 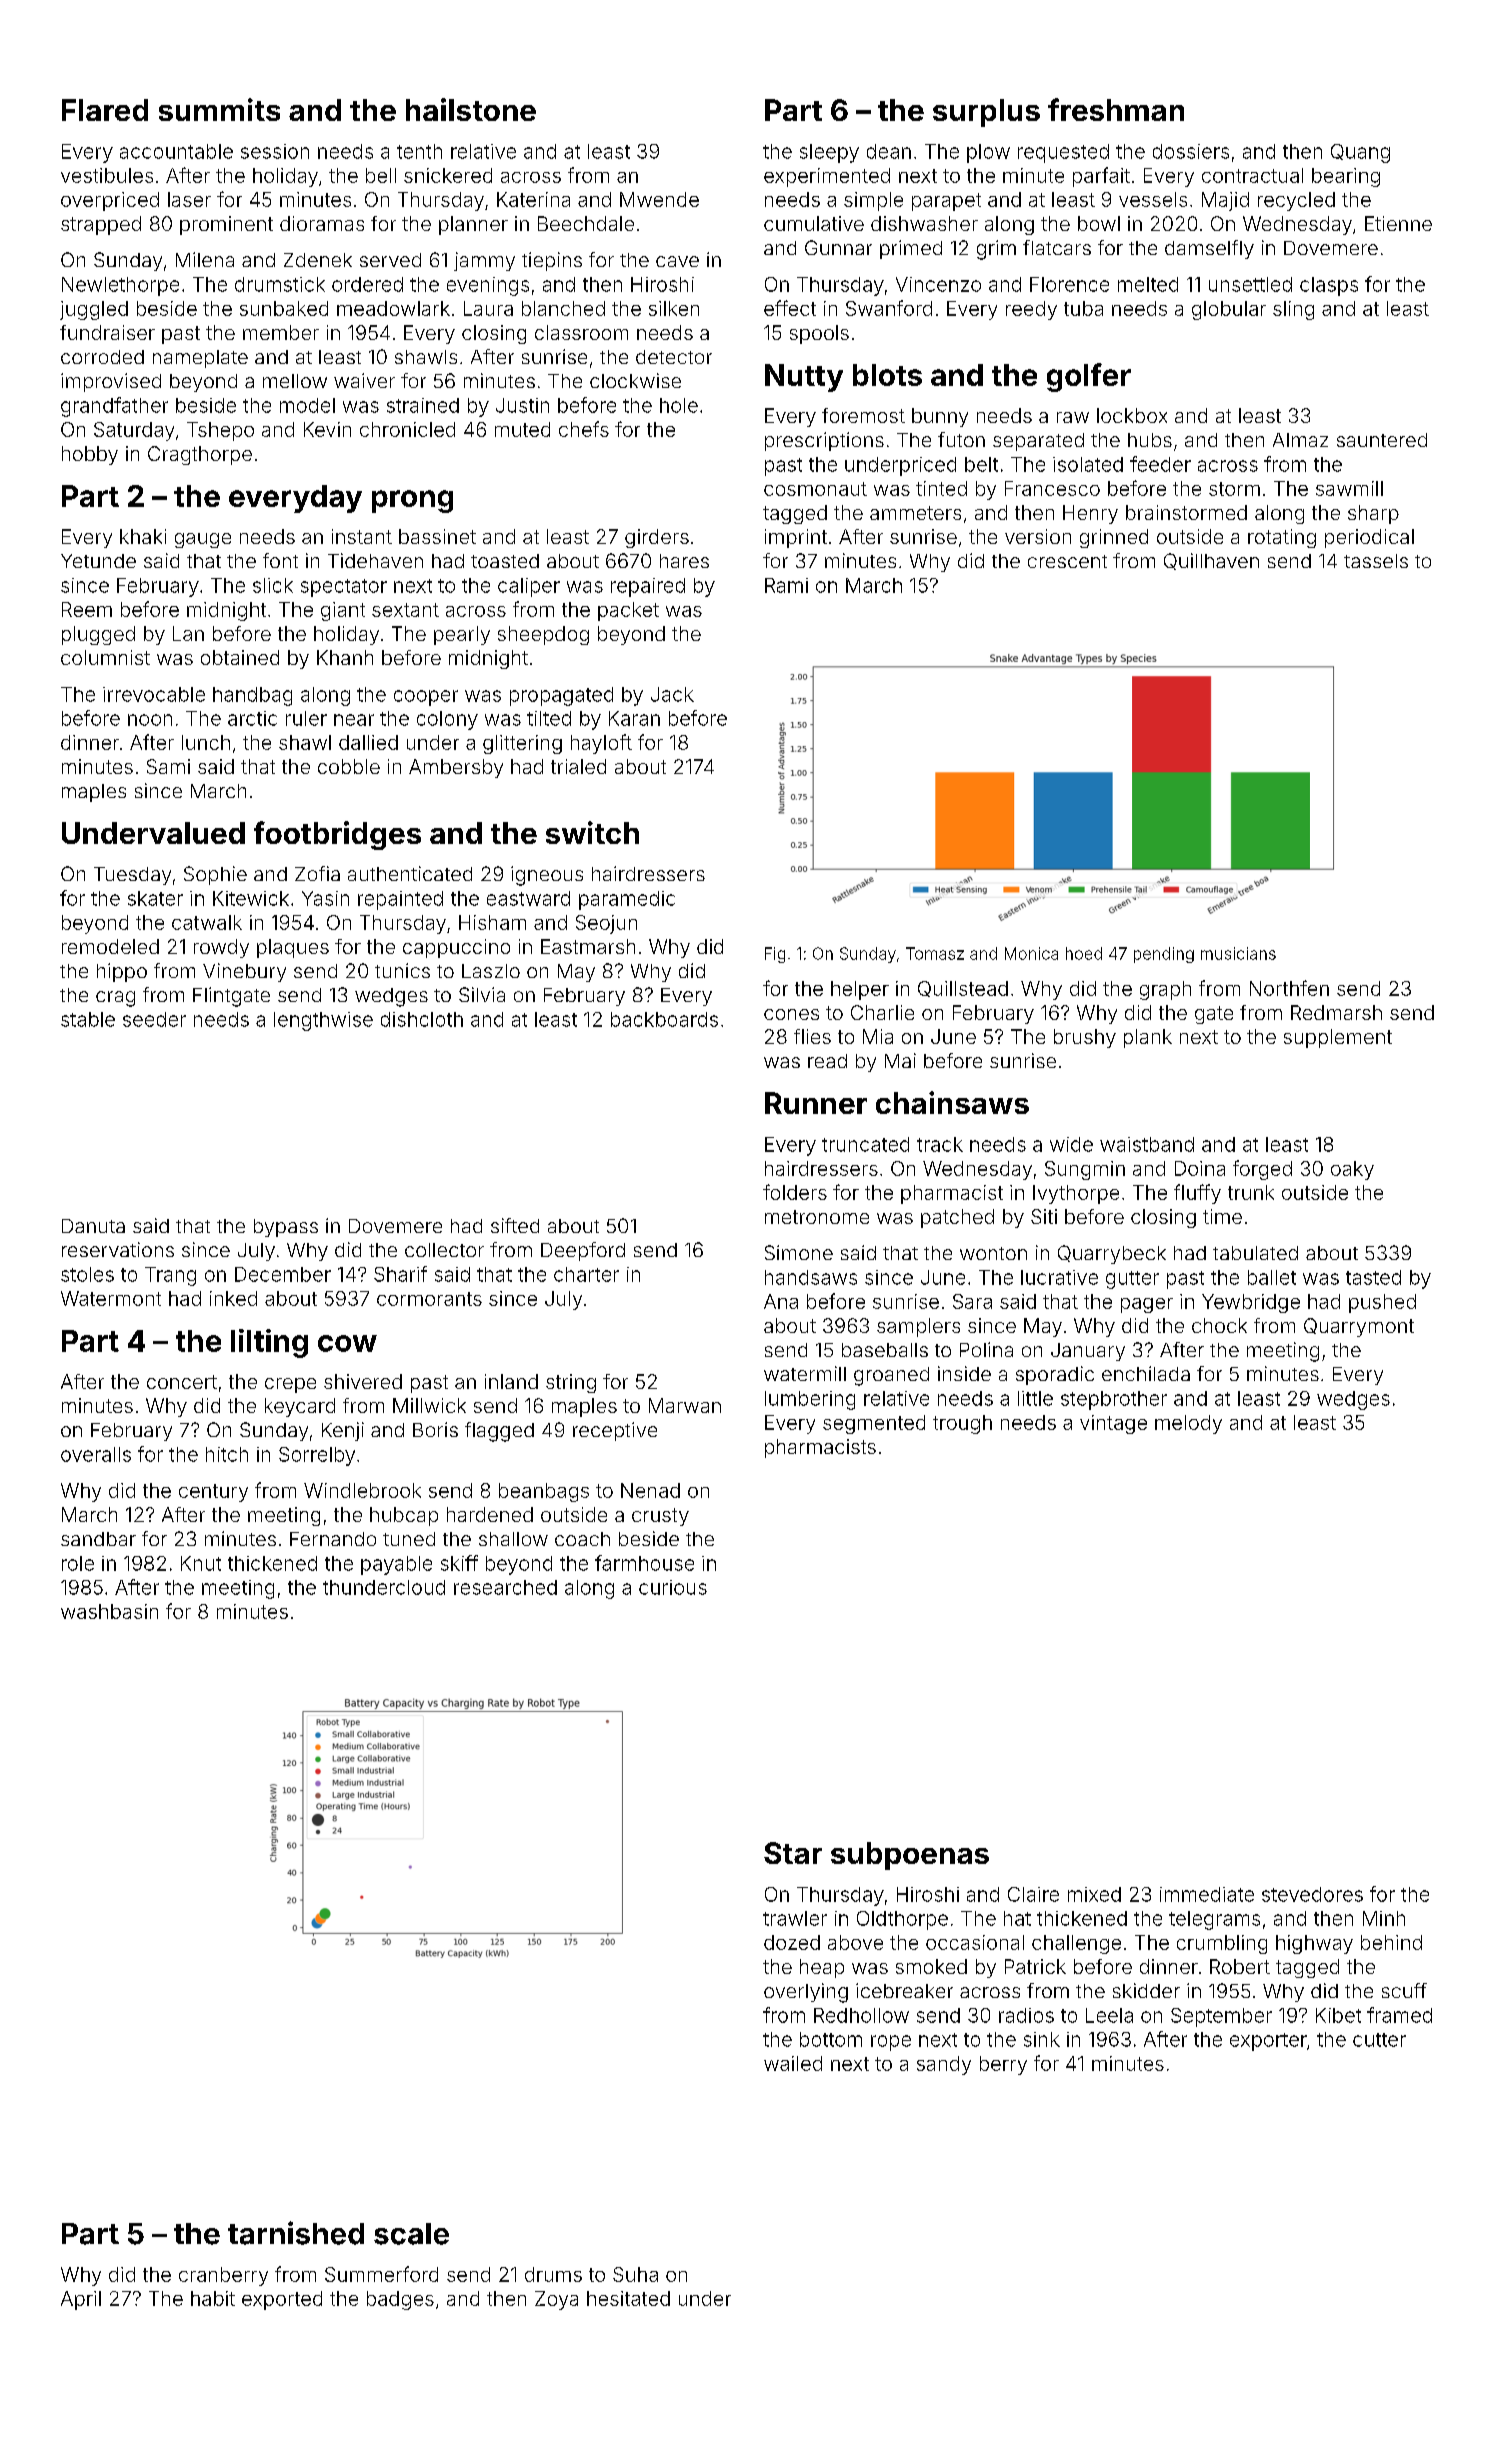 What do you see at coordinates (1067, 561) in the document?
I see `crescent` at bounding box center [1067, 561].
